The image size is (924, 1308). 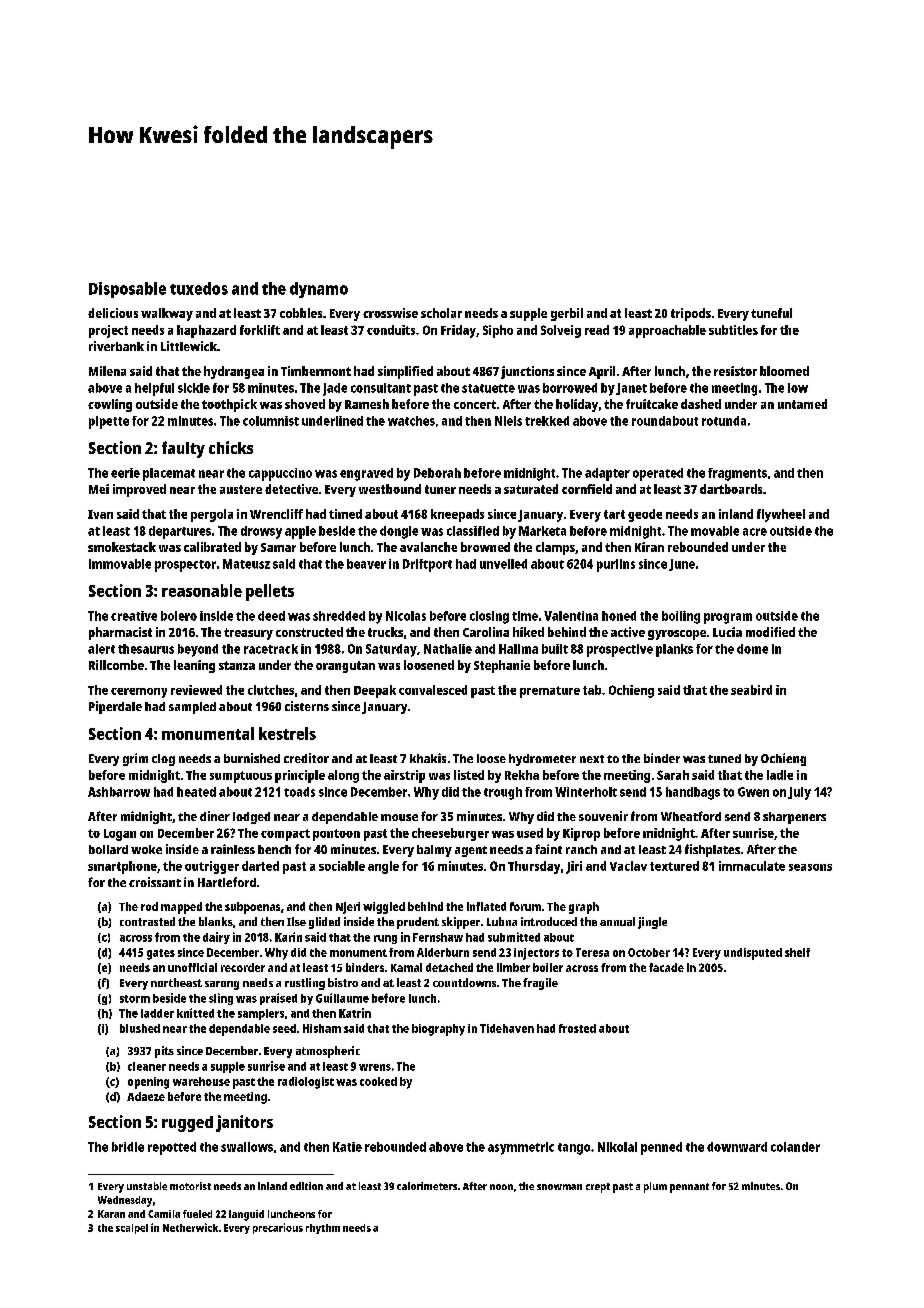 I want to click on countdowns, so click(x=464, y=982).
